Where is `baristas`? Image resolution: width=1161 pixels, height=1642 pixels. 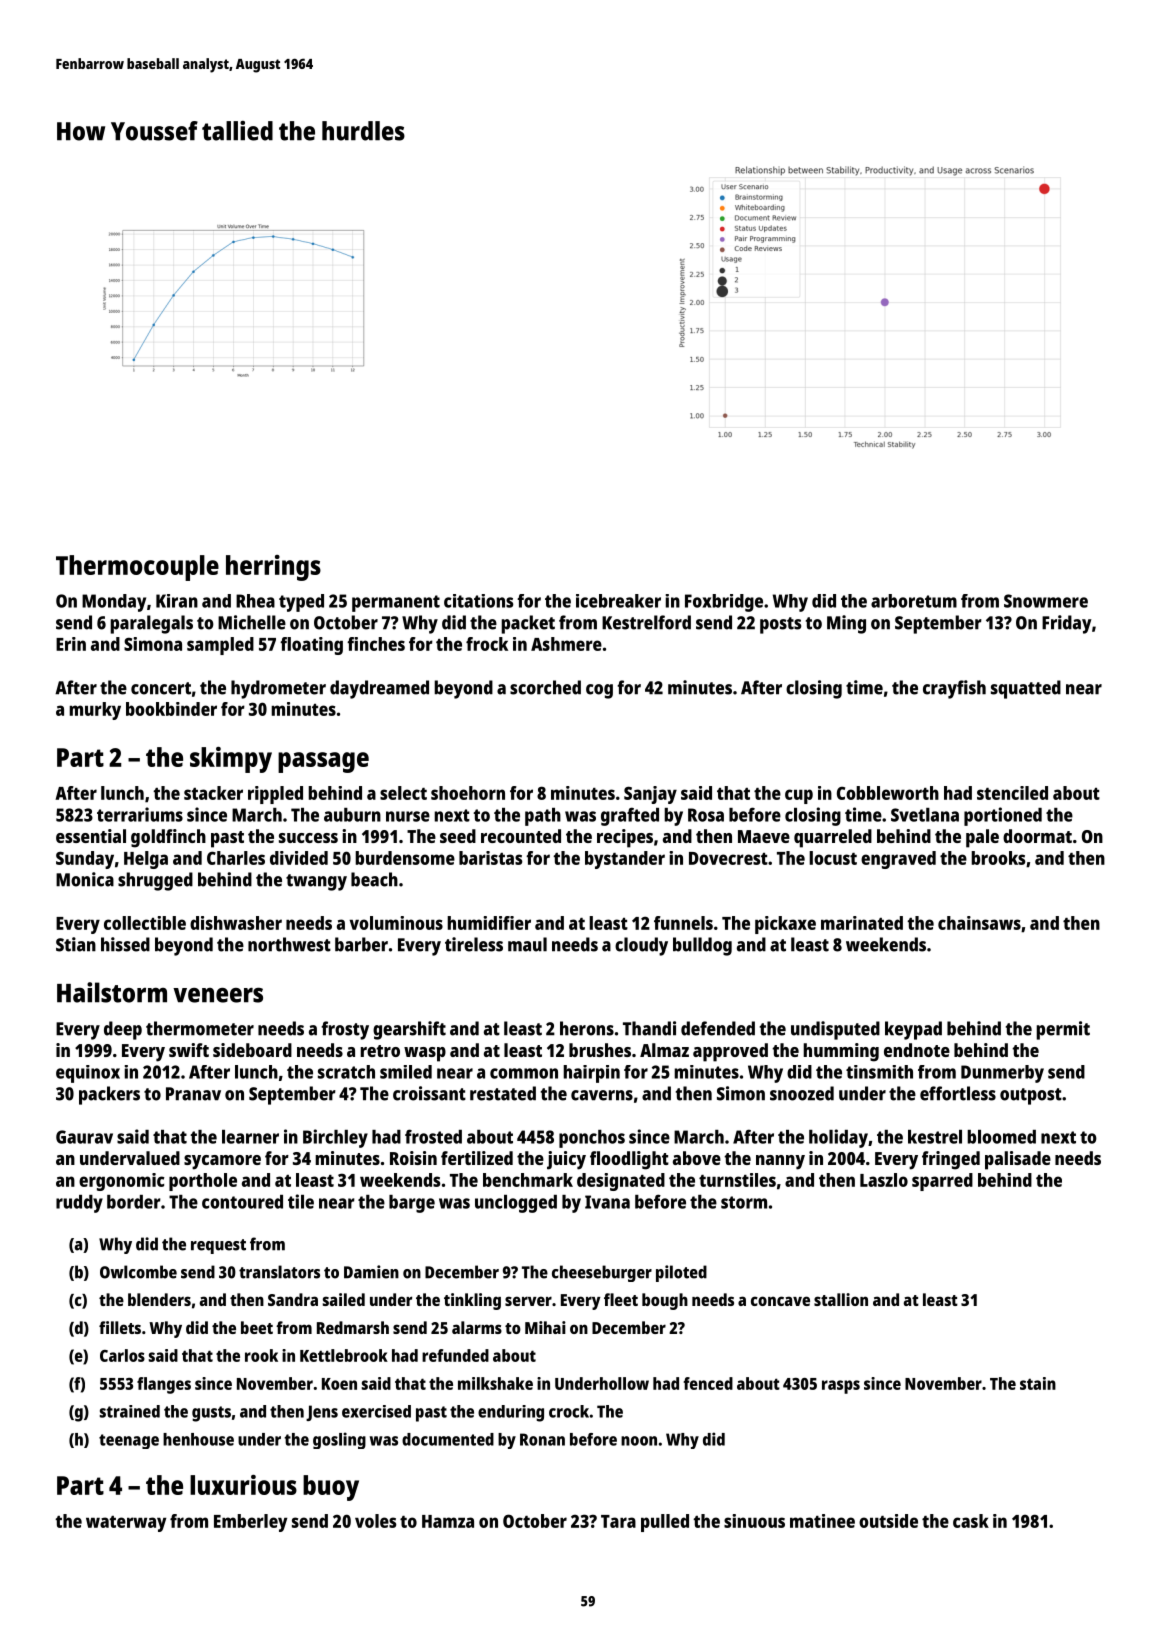 baristas is located at coordinates (491, 858).
